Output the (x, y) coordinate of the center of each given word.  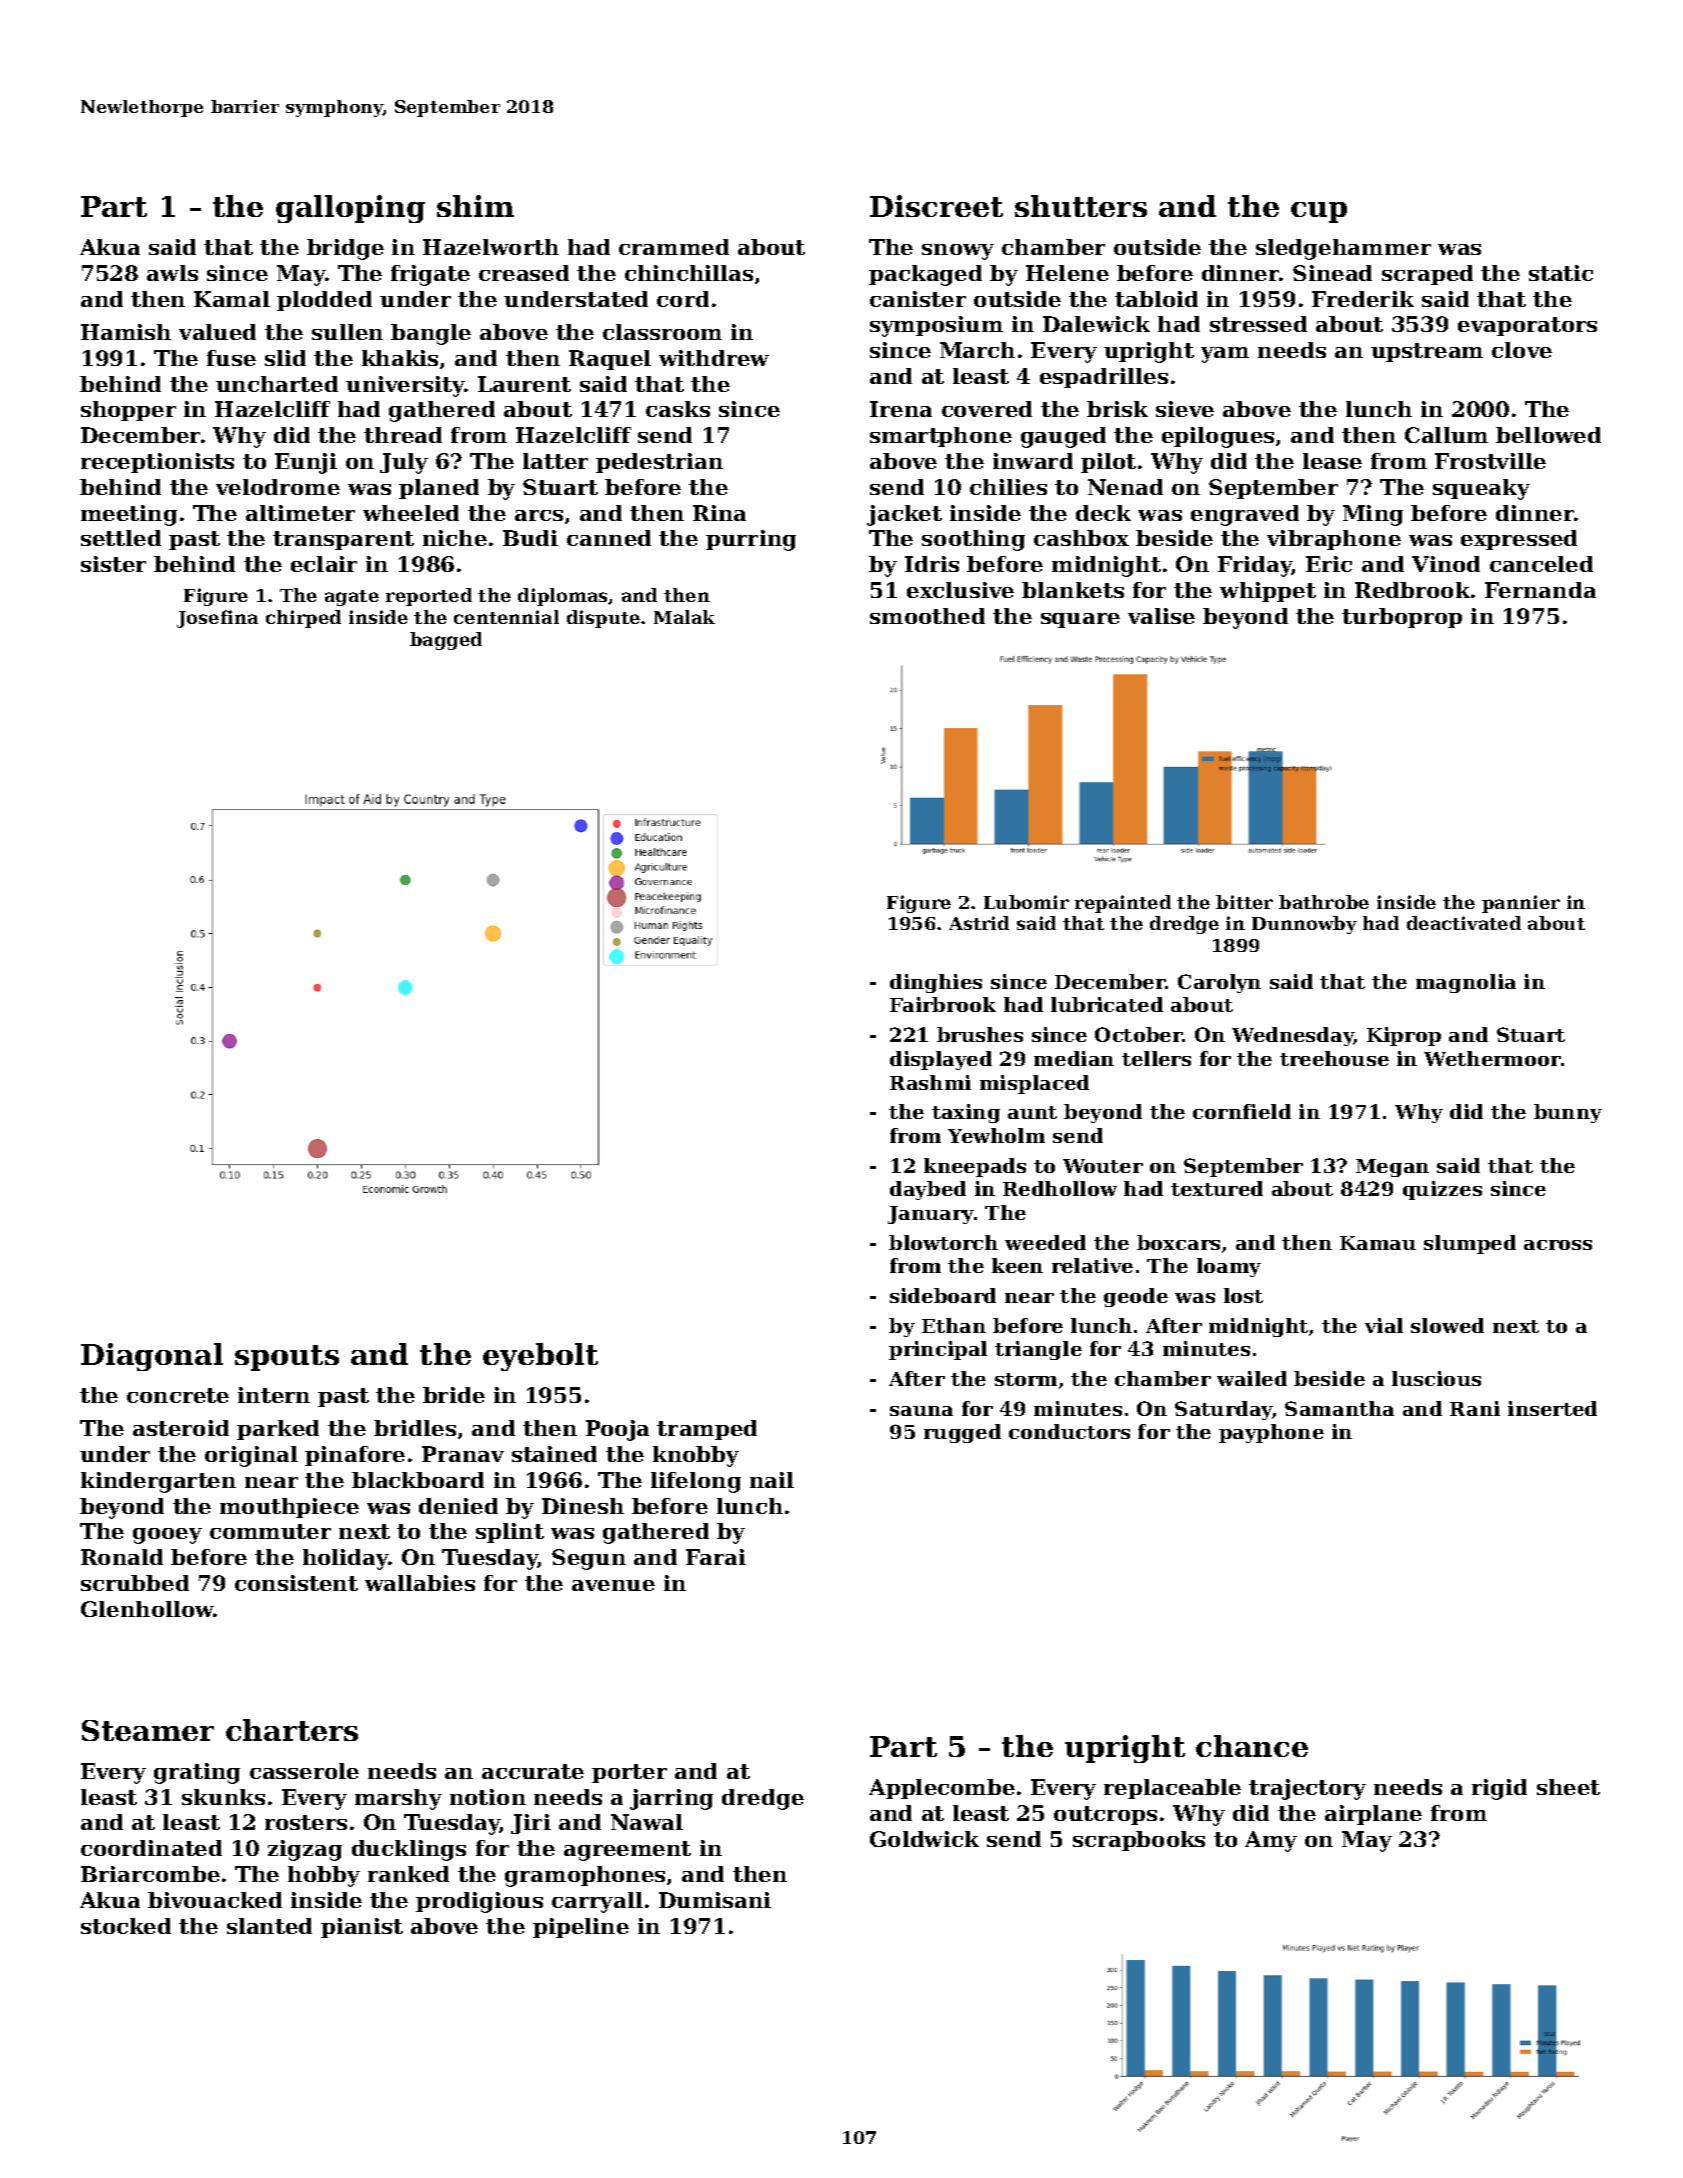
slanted (269, 1926)
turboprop (1402, 618)
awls (172, 273)
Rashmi (930, 1082)
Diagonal (152, 1357)
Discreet (936, 206)
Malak (684, 617)
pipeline (581, 1928)
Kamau (1378, 1243)
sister (113, 564)
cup (1319, 212)
